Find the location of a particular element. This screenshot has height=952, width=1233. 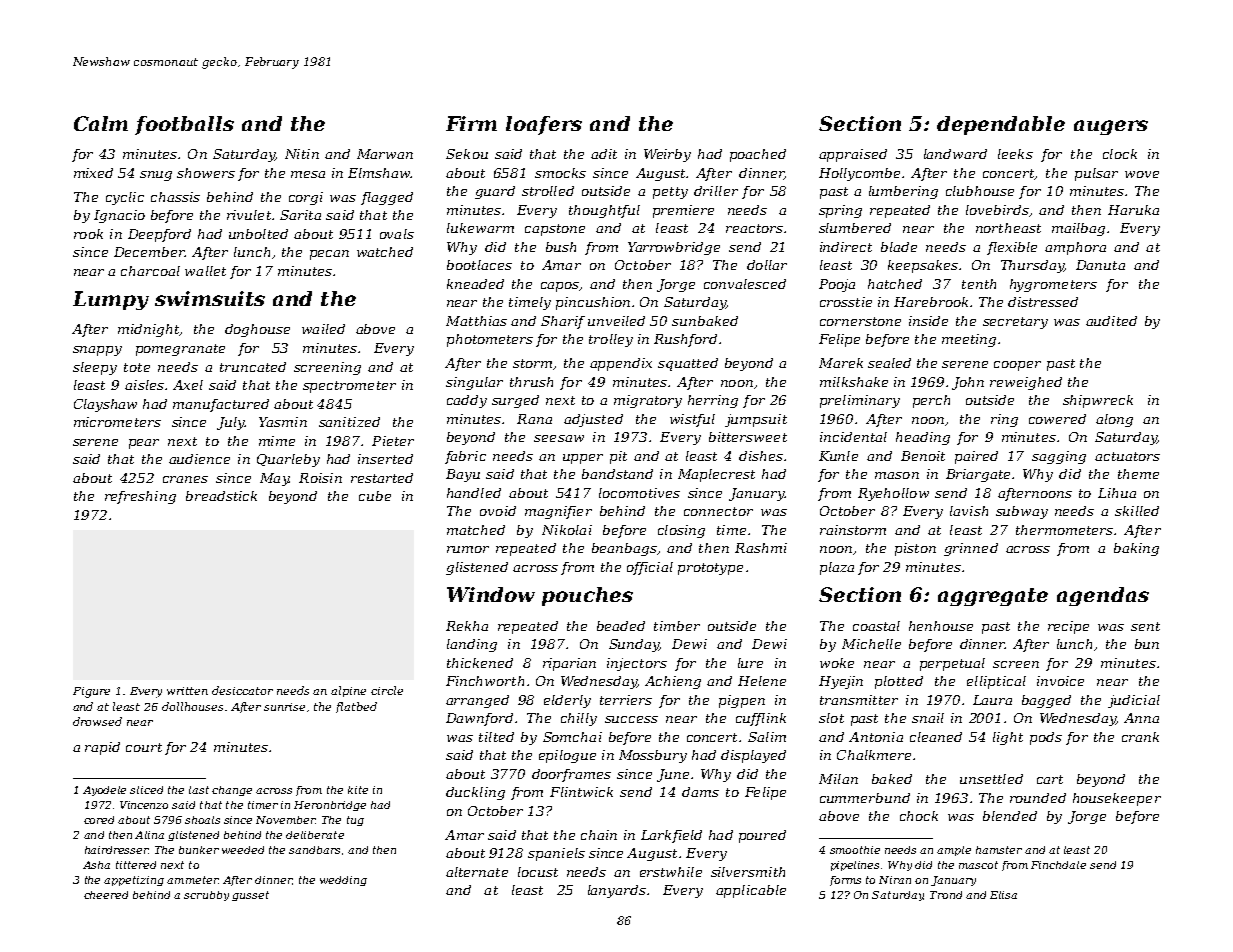

desiccator is located at coordinates (242, 690).
